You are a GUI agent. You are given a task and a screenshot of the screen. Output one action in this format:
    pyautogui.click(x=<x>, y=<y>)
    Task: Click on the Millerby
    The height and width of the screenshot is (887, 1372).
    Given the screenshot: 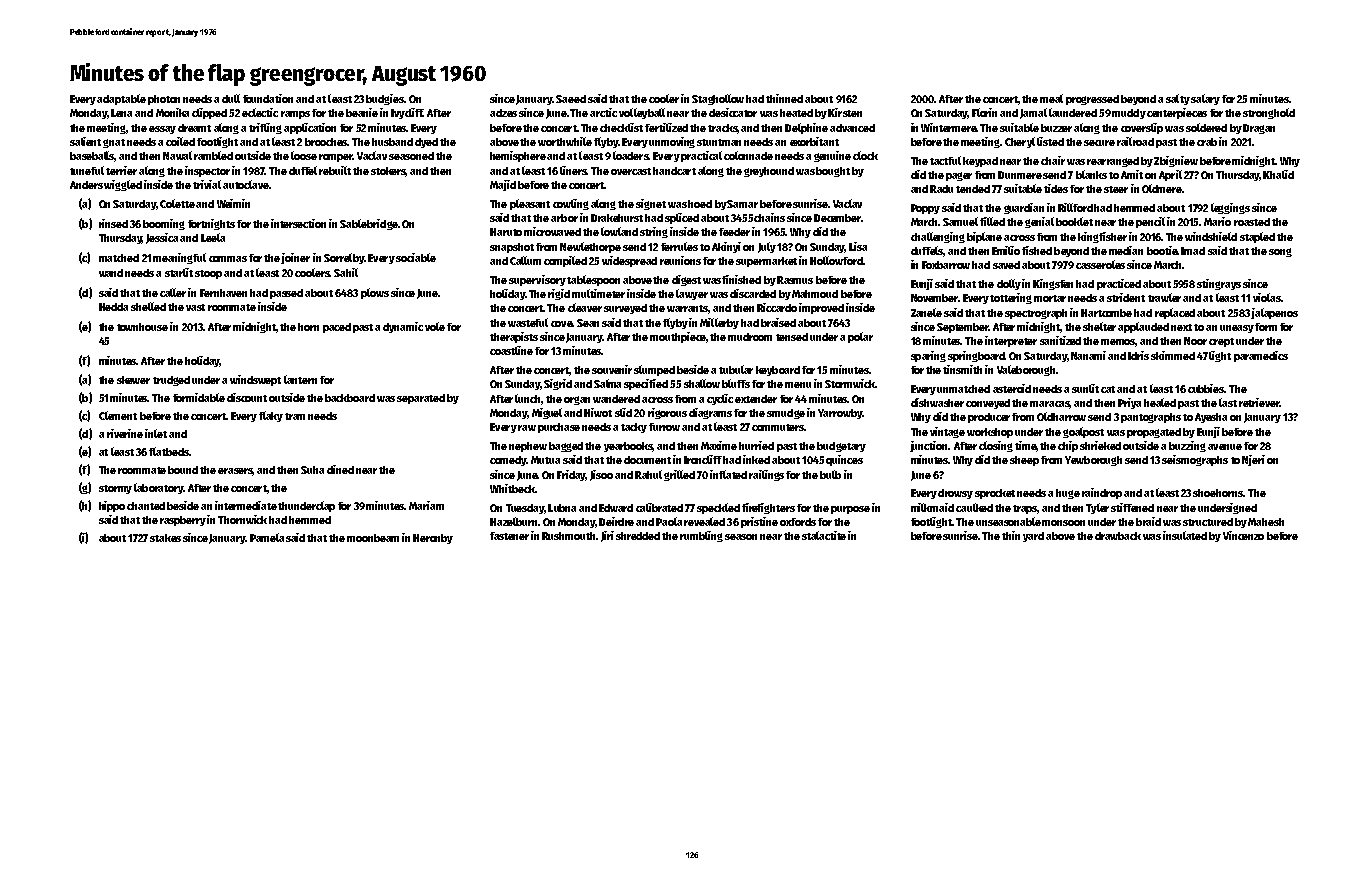 What is the action you would take?
    pyautogui.click(x=719, y=323)
